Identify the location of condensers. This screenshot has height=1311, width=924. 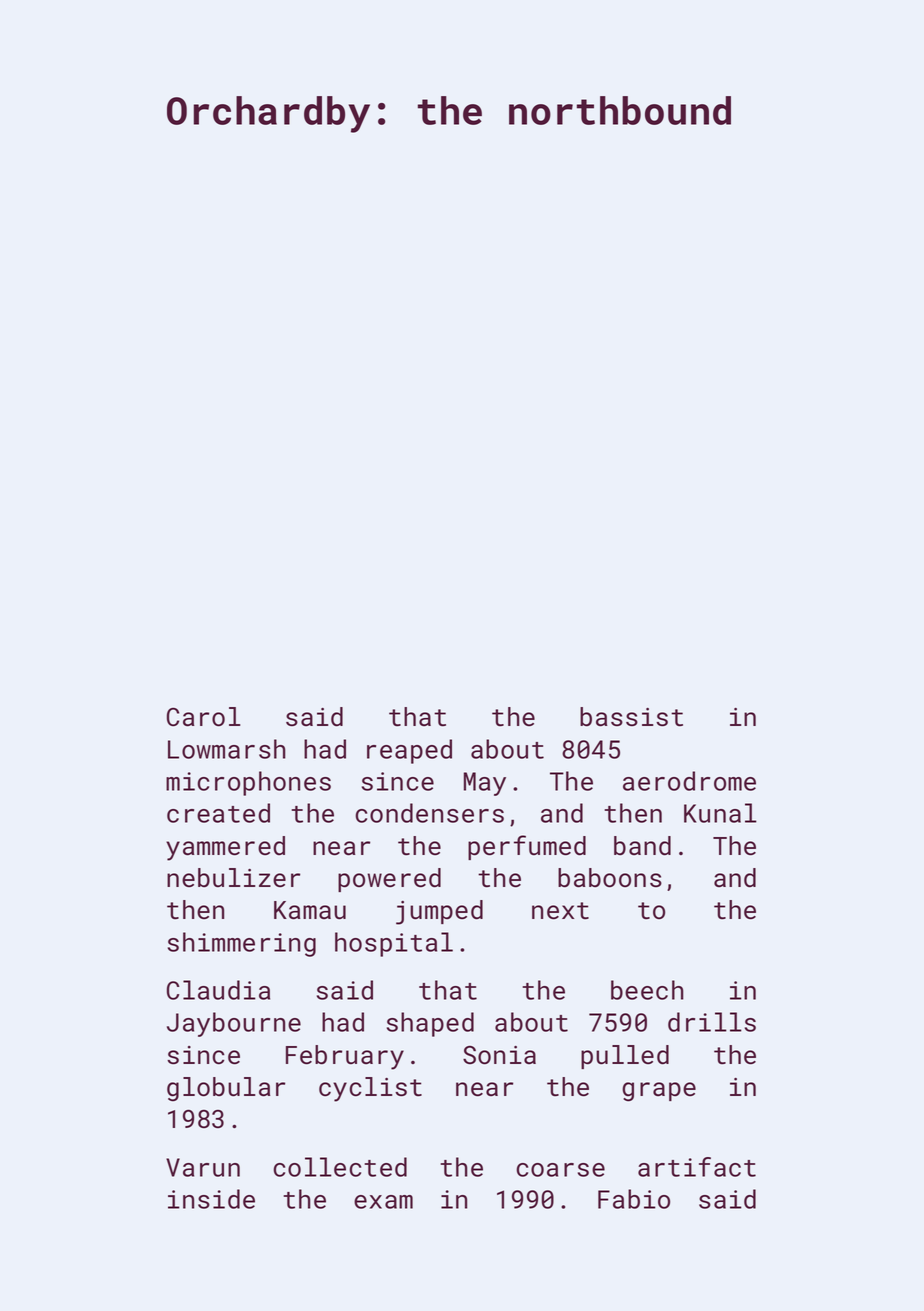
(429, 813).
